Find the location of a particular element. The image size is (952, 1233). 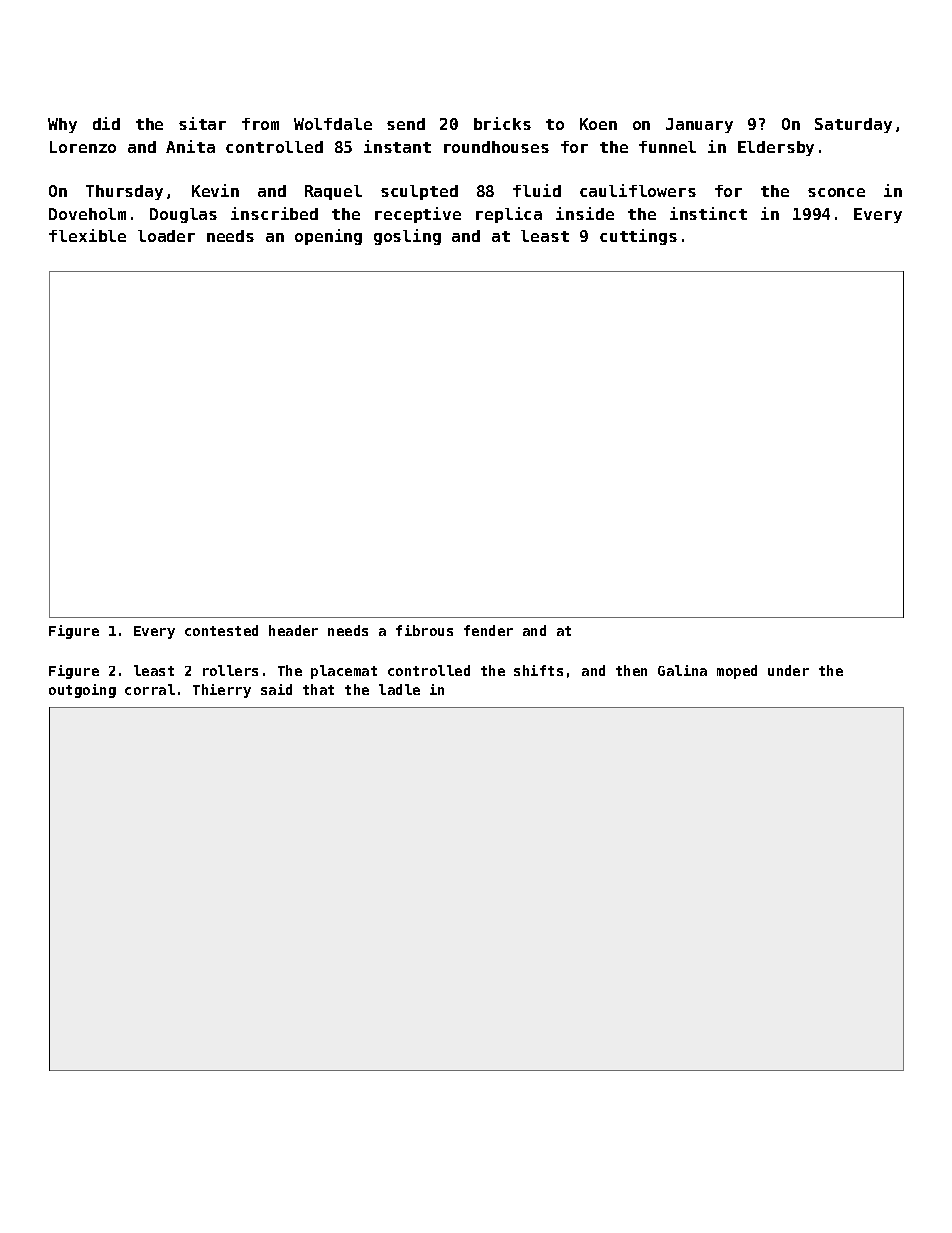

under is located at coordinates (788, 670).
